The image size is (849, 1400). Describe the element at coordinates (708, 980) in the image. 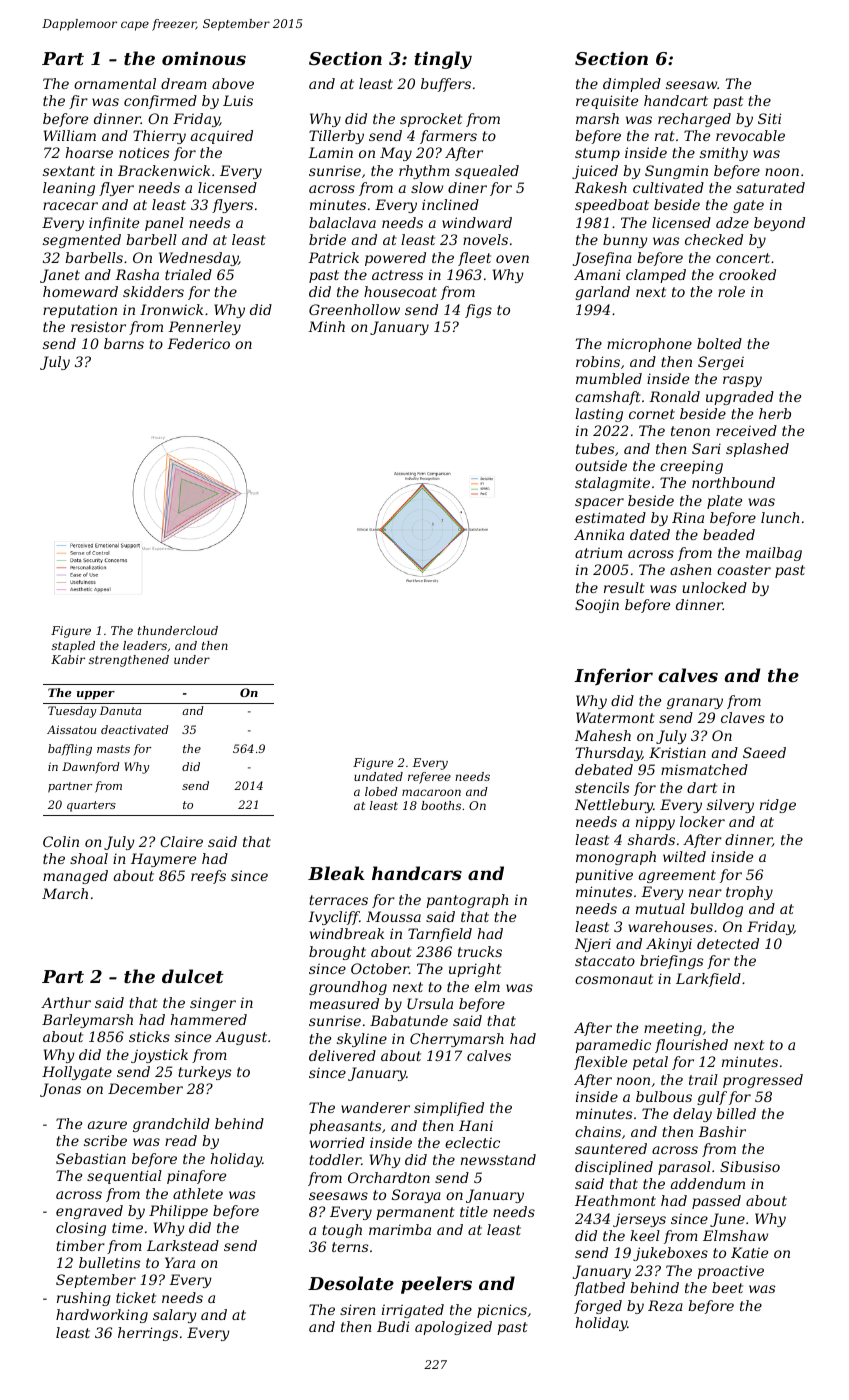

I see `Larkfield` at that location.
